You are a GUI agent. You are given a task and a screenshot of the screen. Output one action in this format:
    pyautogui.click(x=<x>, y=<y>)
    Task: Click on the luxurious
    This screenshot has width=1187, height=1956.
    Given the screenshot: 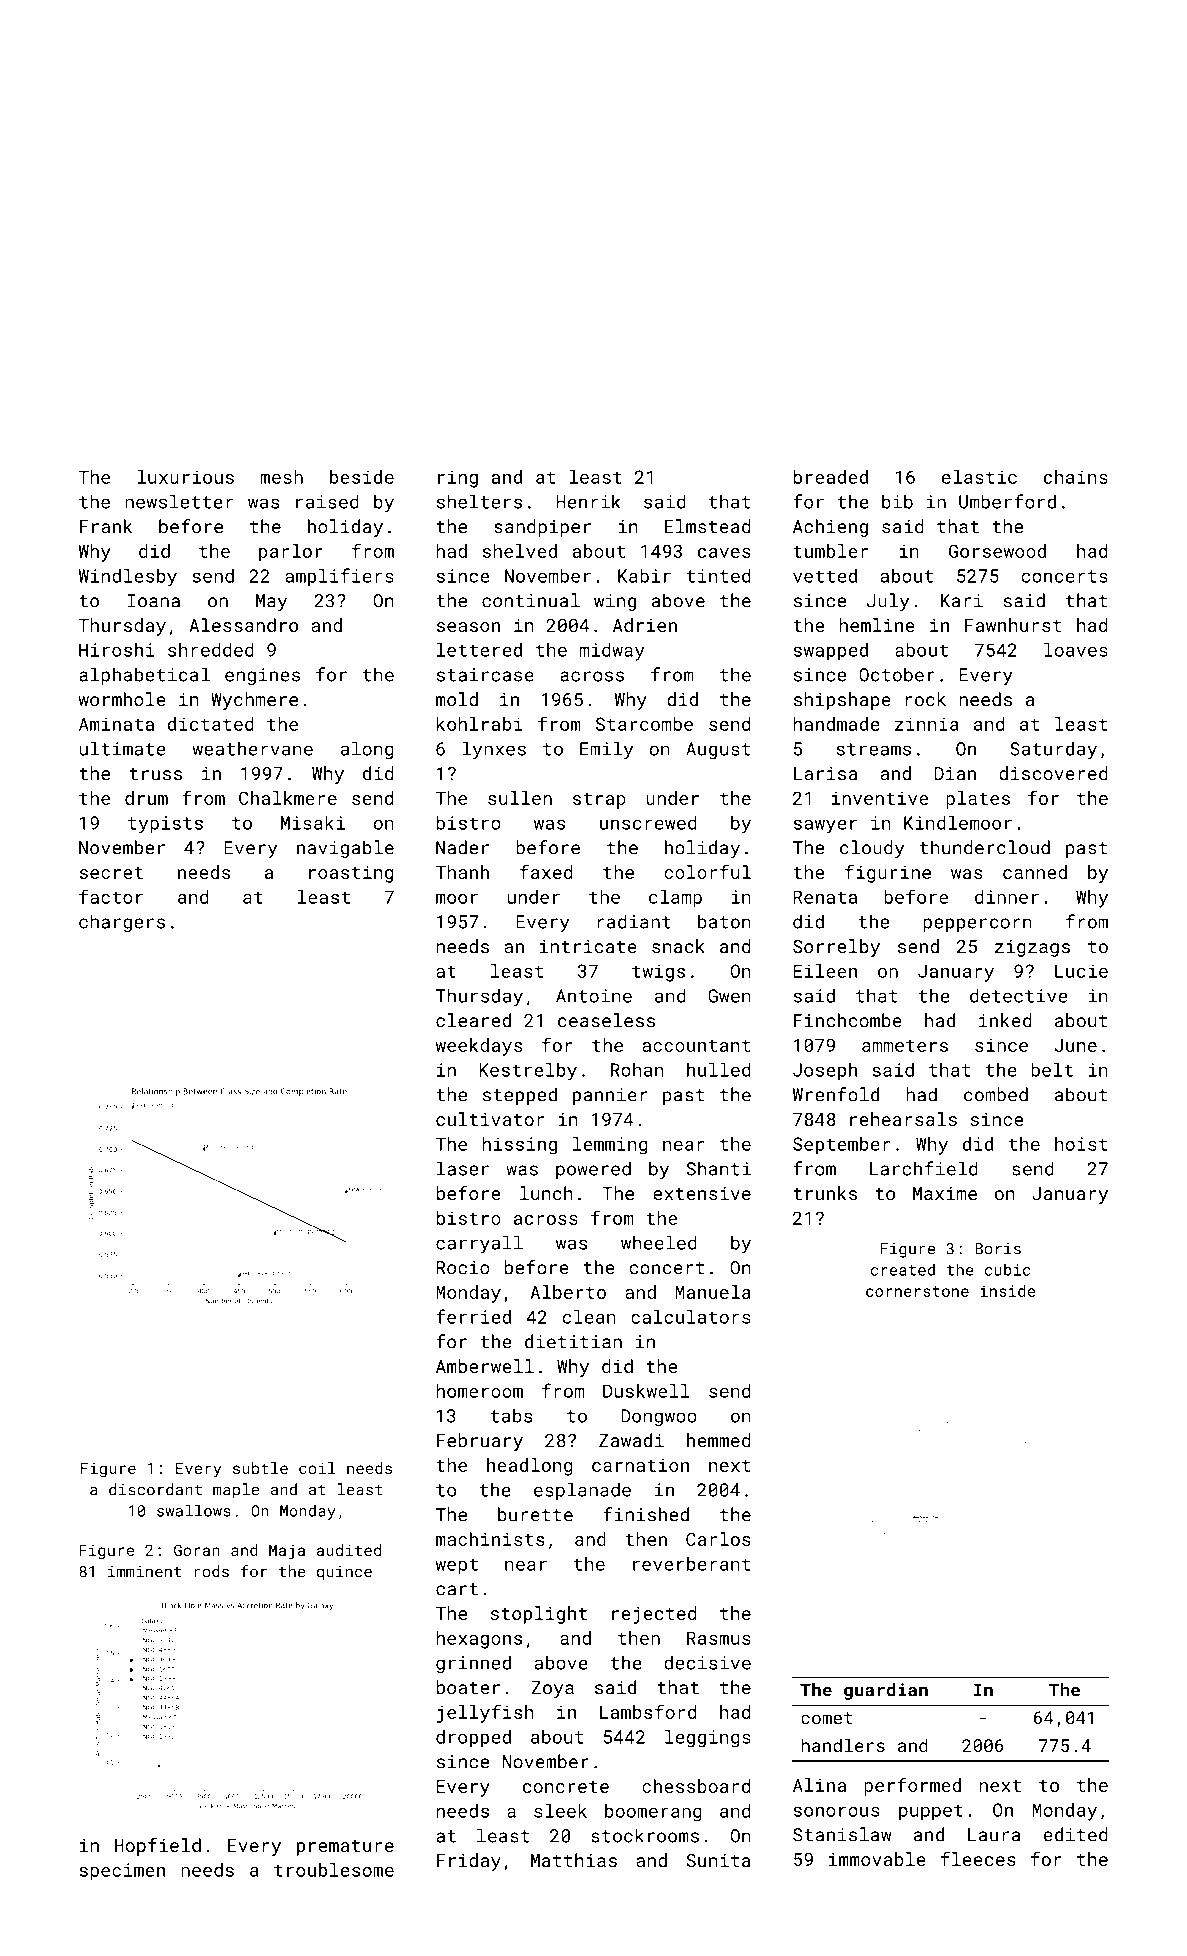 What is the action you would take?
    pyautogui.click(x=185, y=477)
